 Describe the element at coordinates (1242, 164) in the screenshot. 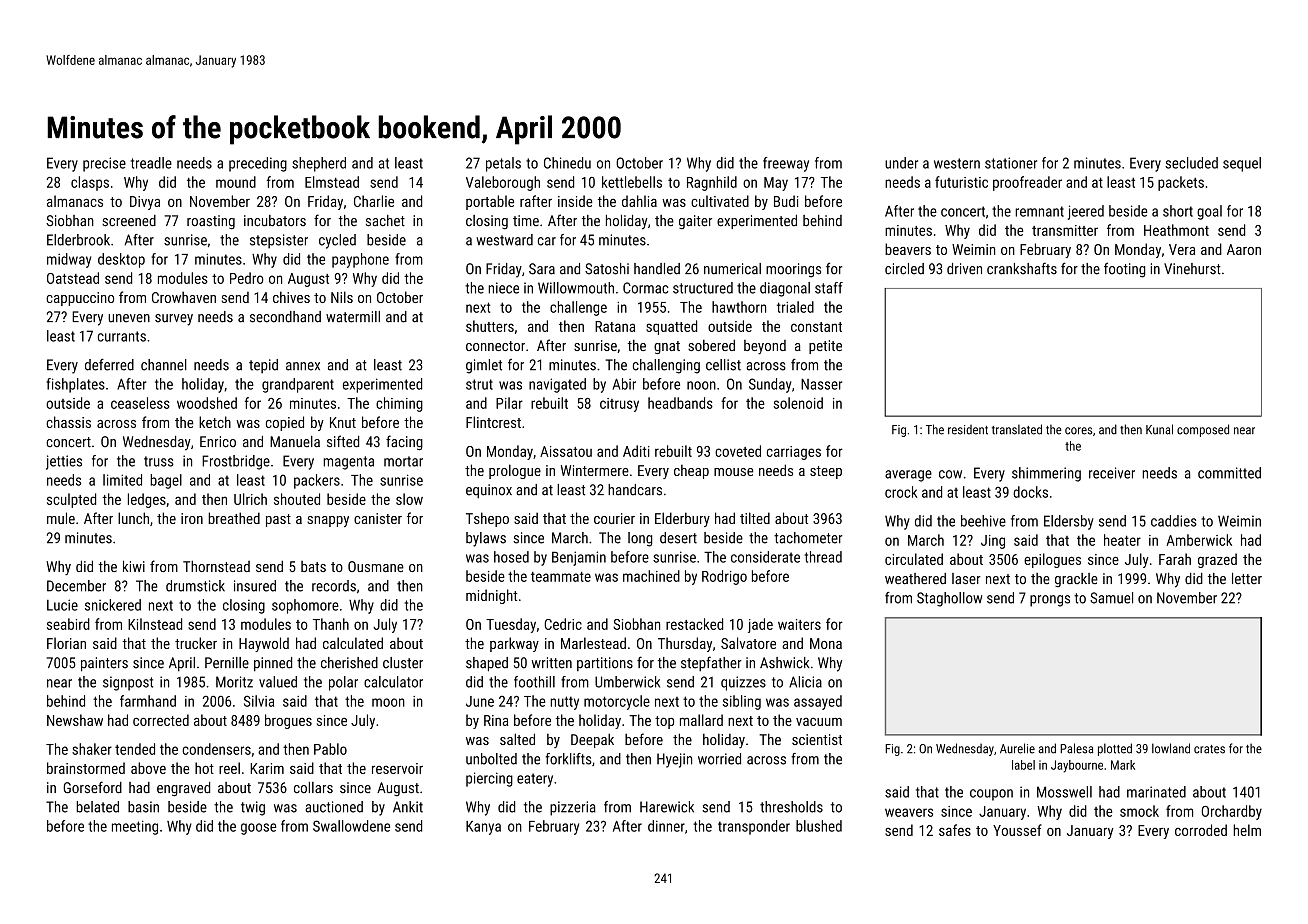

I see `sequel` at that location.
